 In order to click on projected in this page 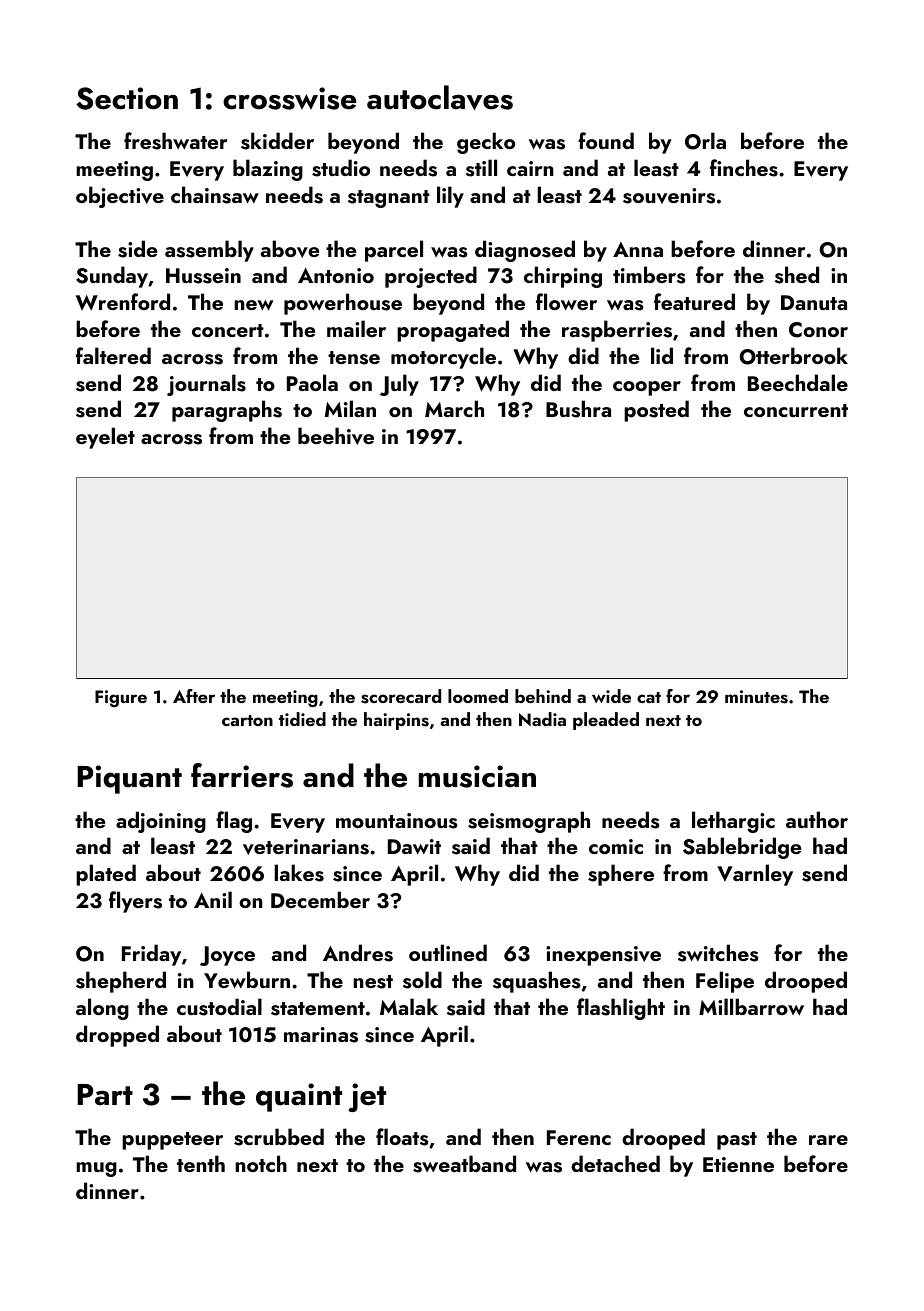, I will do `click(431, 277)`.
